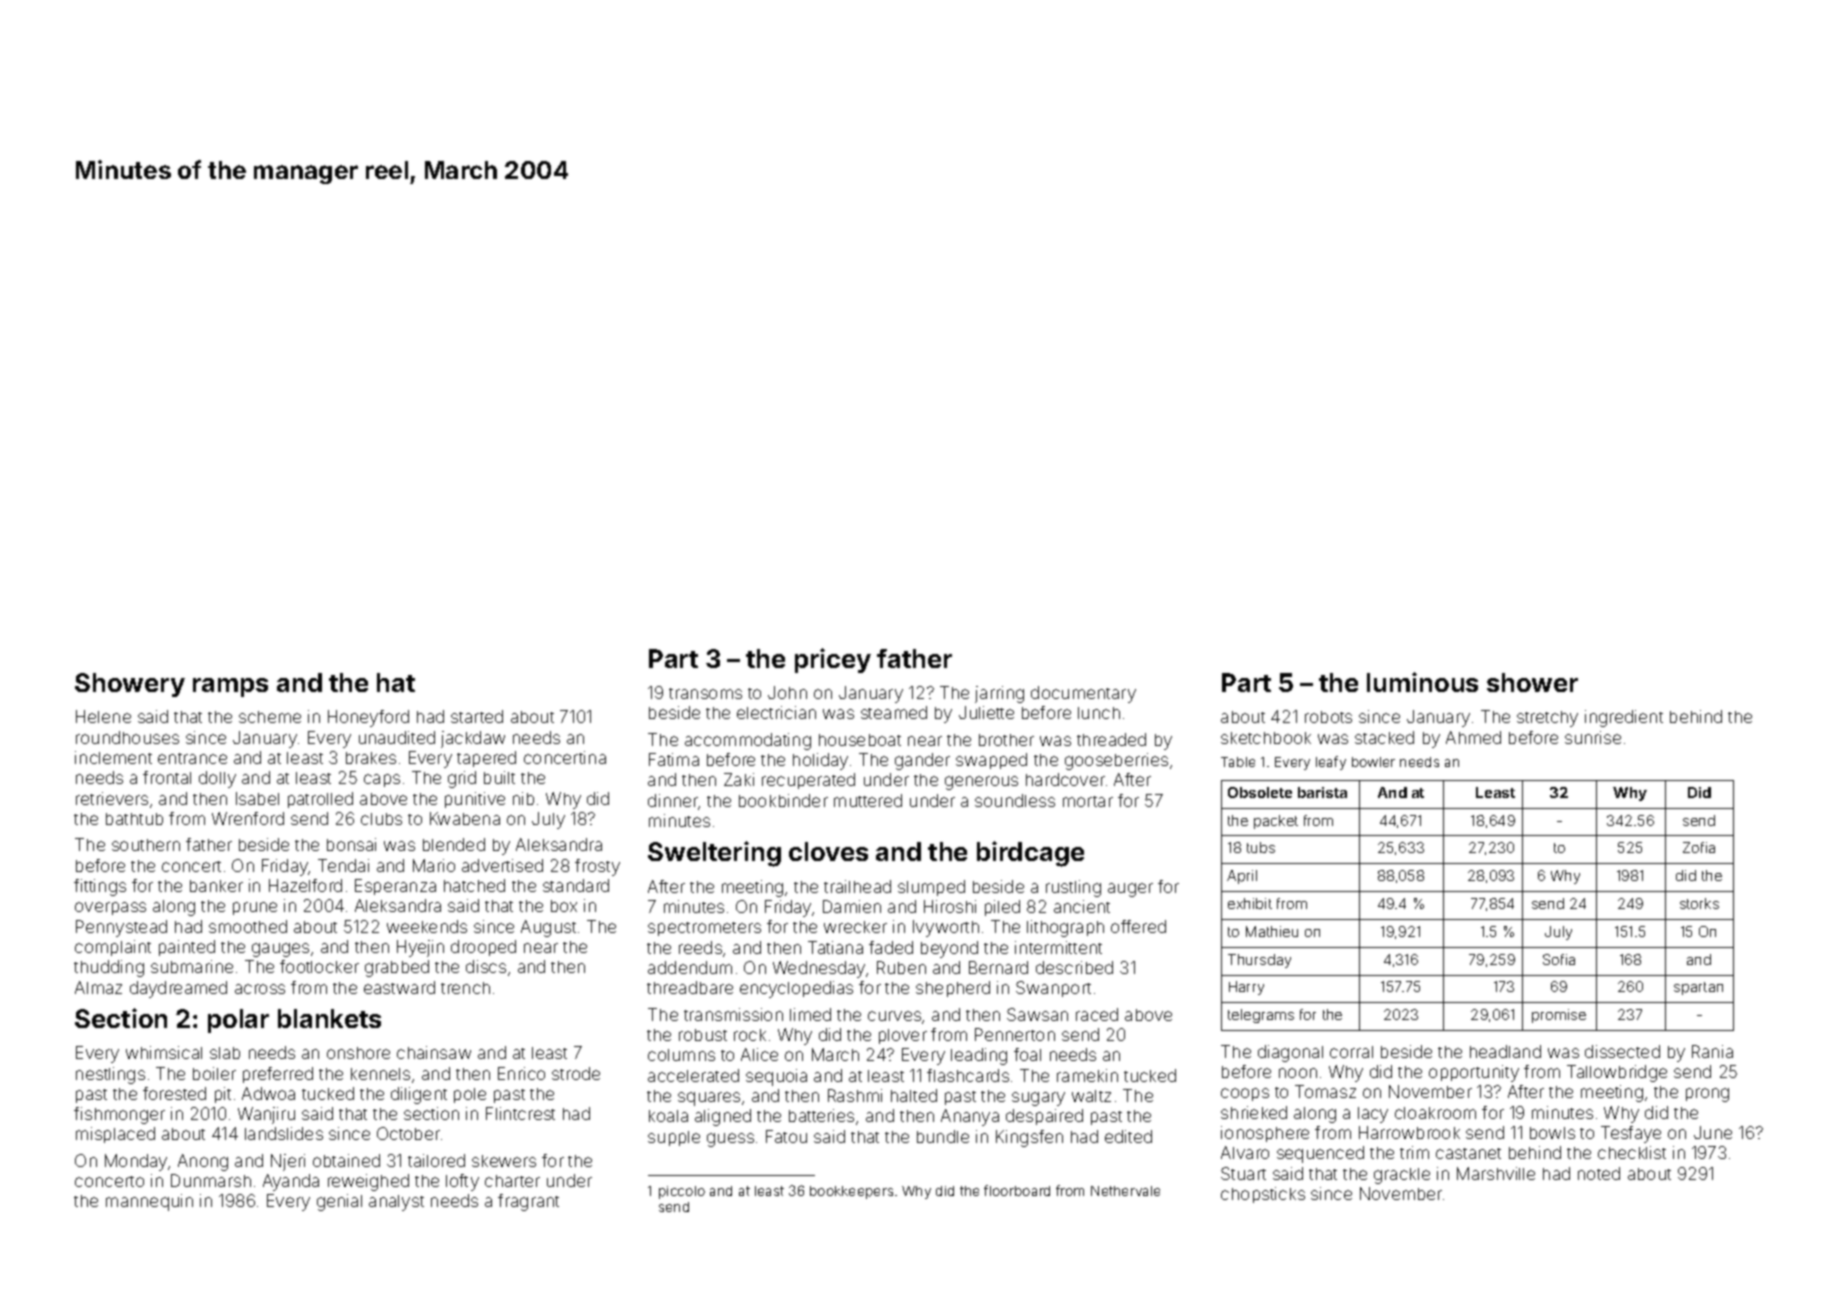  Describe the element at coordinates (776, 1077) in the screenshot. I see `sequoia` at that location.
